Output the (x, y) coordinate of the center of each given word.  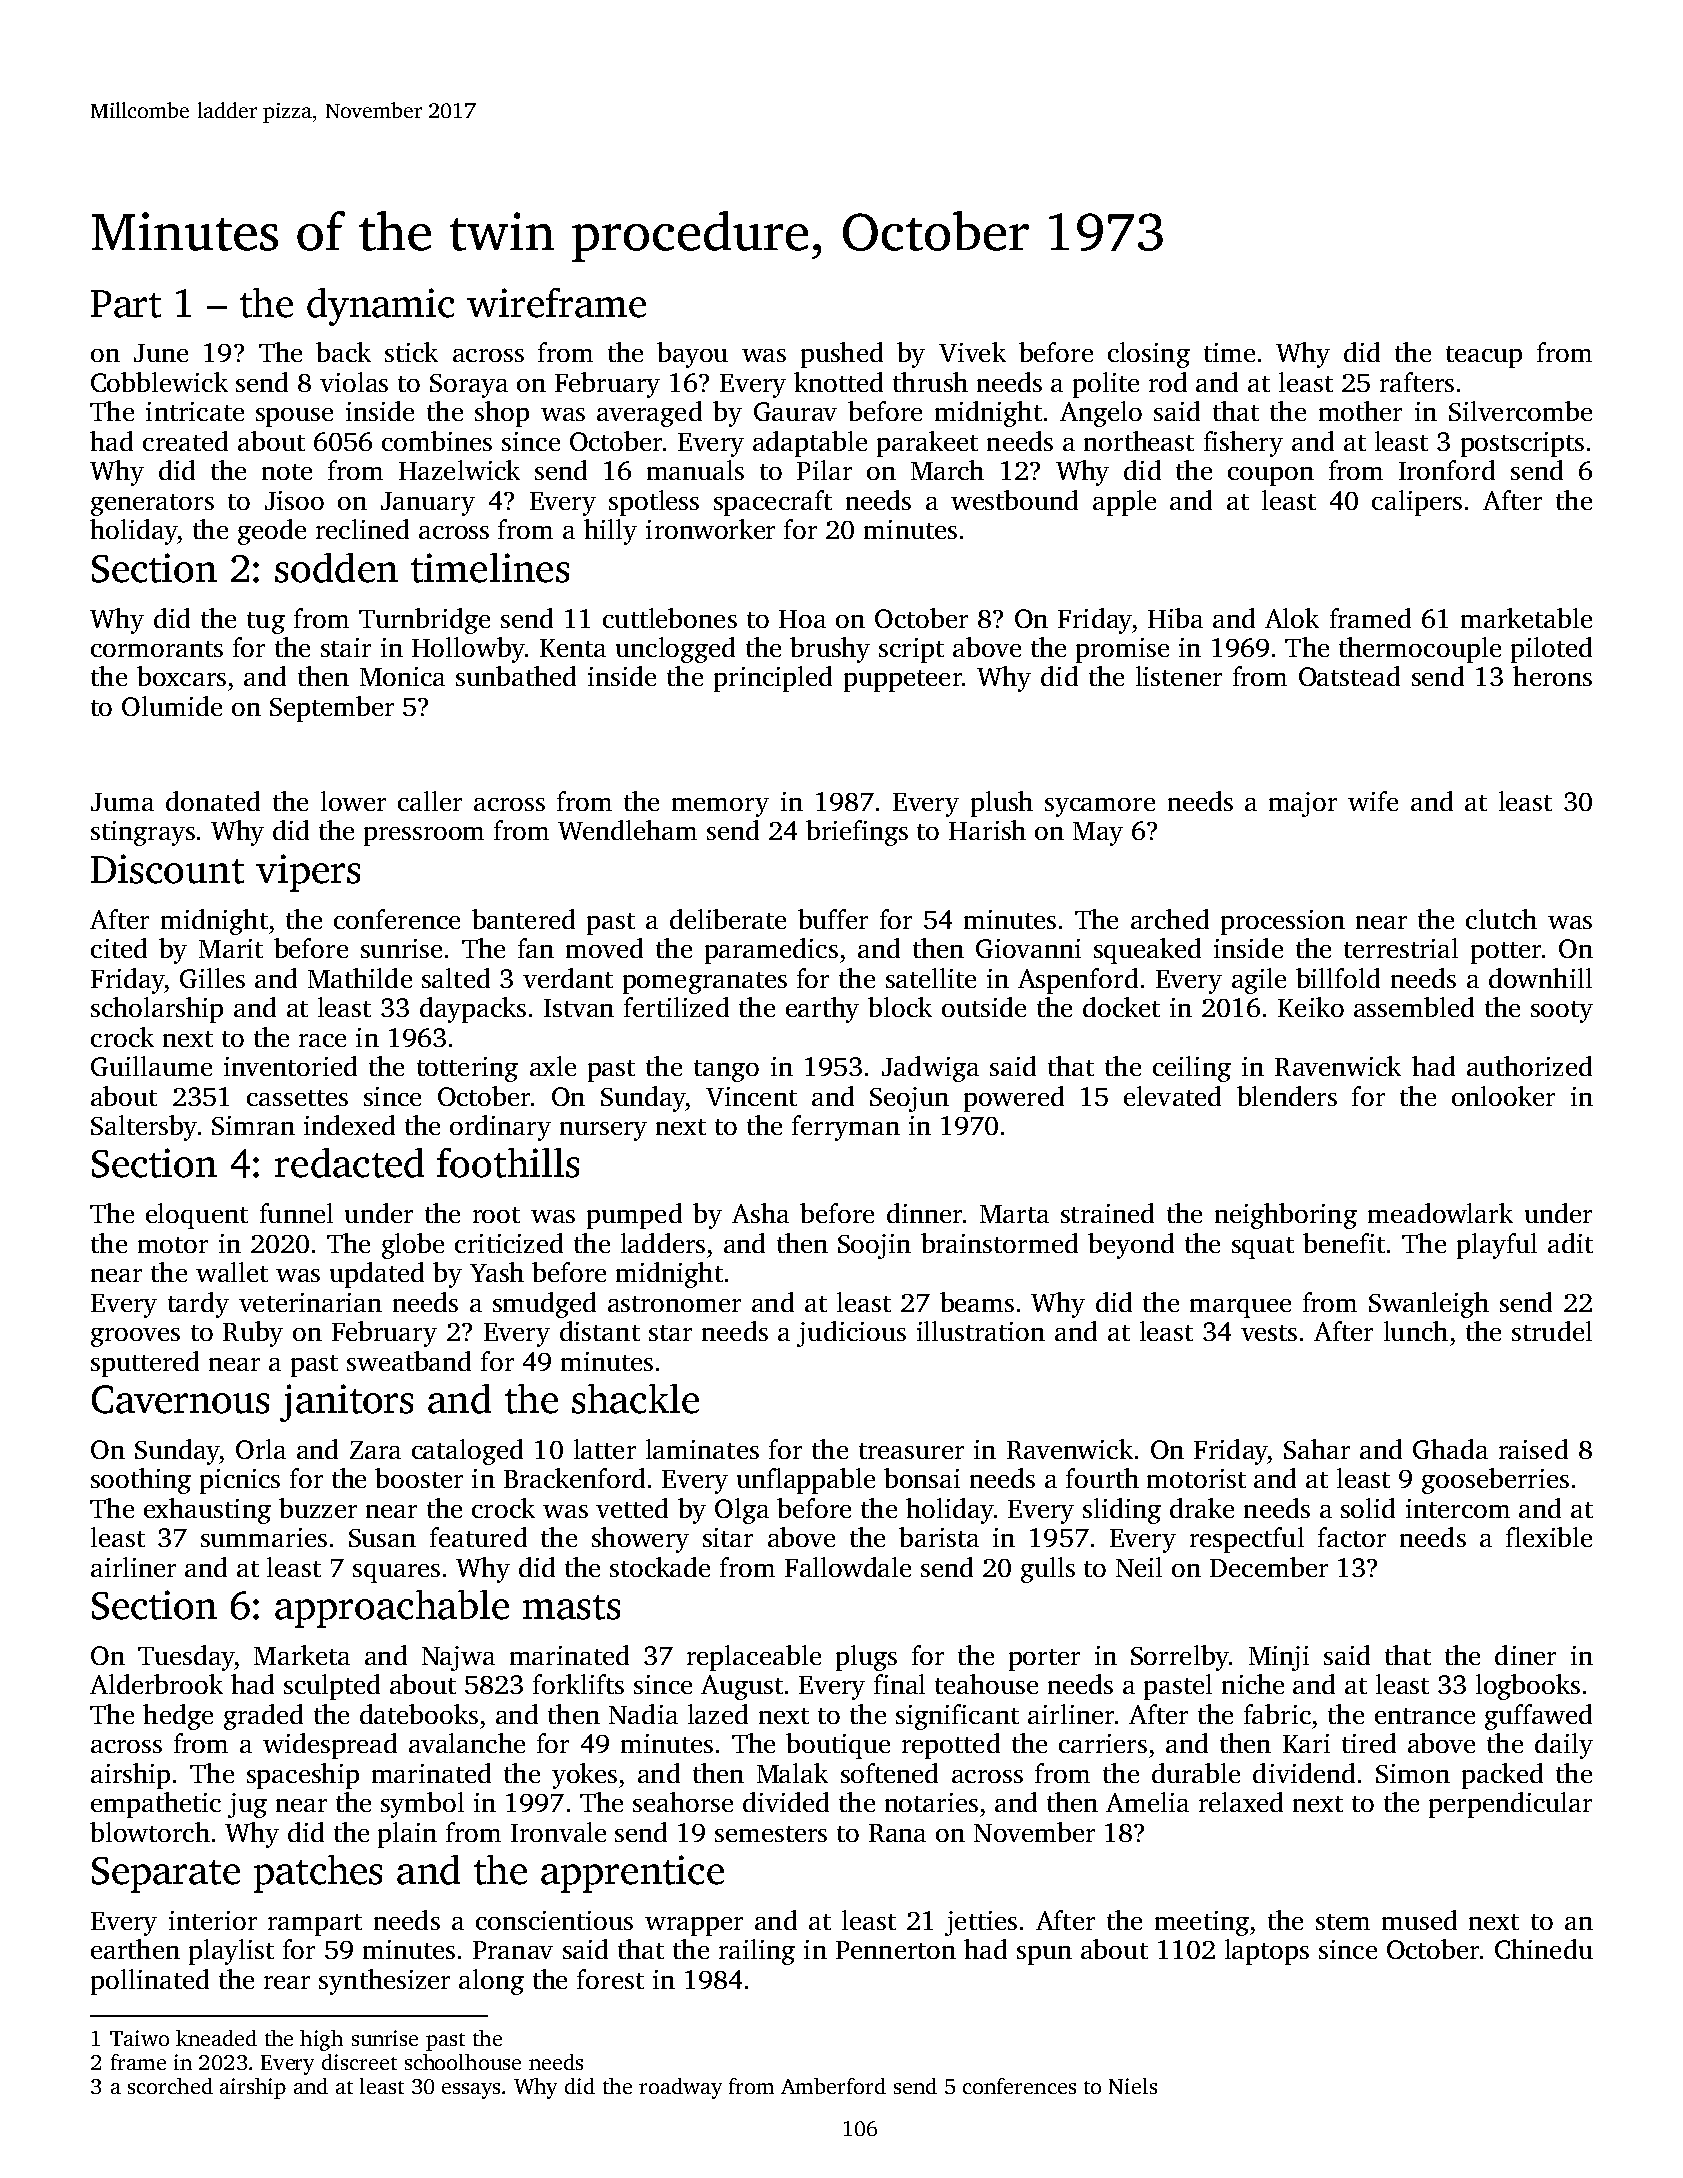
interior (213, 1920)
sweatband (409, 1361)
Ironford (1447, 470)
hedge (178, 1717)
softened (889, 1773)
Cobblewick (159, 382)
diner (1525, 1655)
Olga (742, 1511)
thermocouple (1420, 650)
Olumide (172, 706)
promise (1122, 650)
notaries (931, 1802)
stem (1343, 1922)
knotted (838, 382)
